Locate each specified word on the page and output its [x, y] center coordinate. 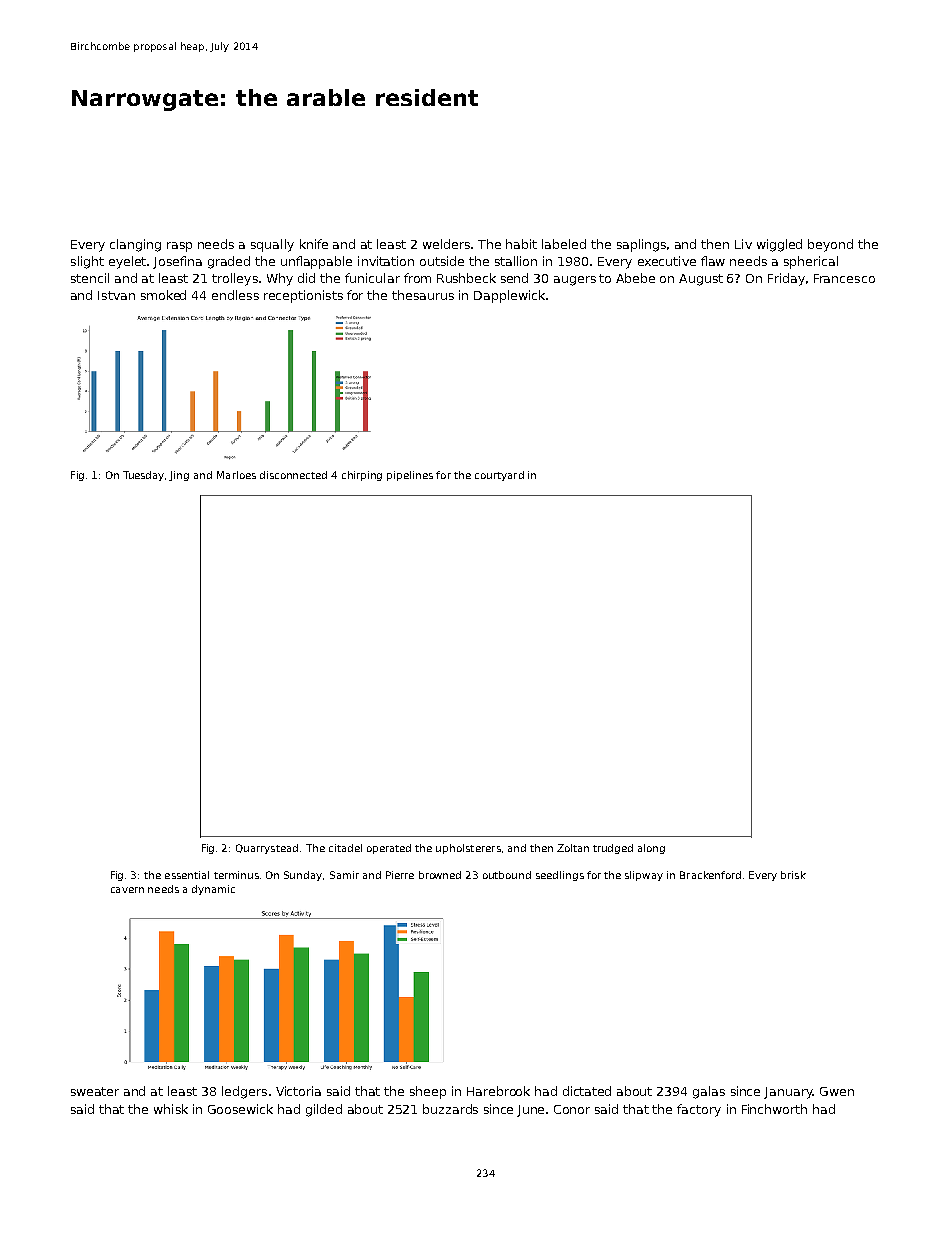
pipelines [410, 476]
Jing [179, 476]
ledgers [244, 1092]
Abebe [635, 278]
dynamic [213, 890]
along [651, 849]
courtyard [499, 476]
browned [440, 875]
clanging [135, 245]
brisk [793, 875]
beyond [830, 245]
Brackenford [710, 875]
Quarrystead [267, 849]
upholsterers [468, 849]
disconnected [293, 475]
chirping [362, 476]
